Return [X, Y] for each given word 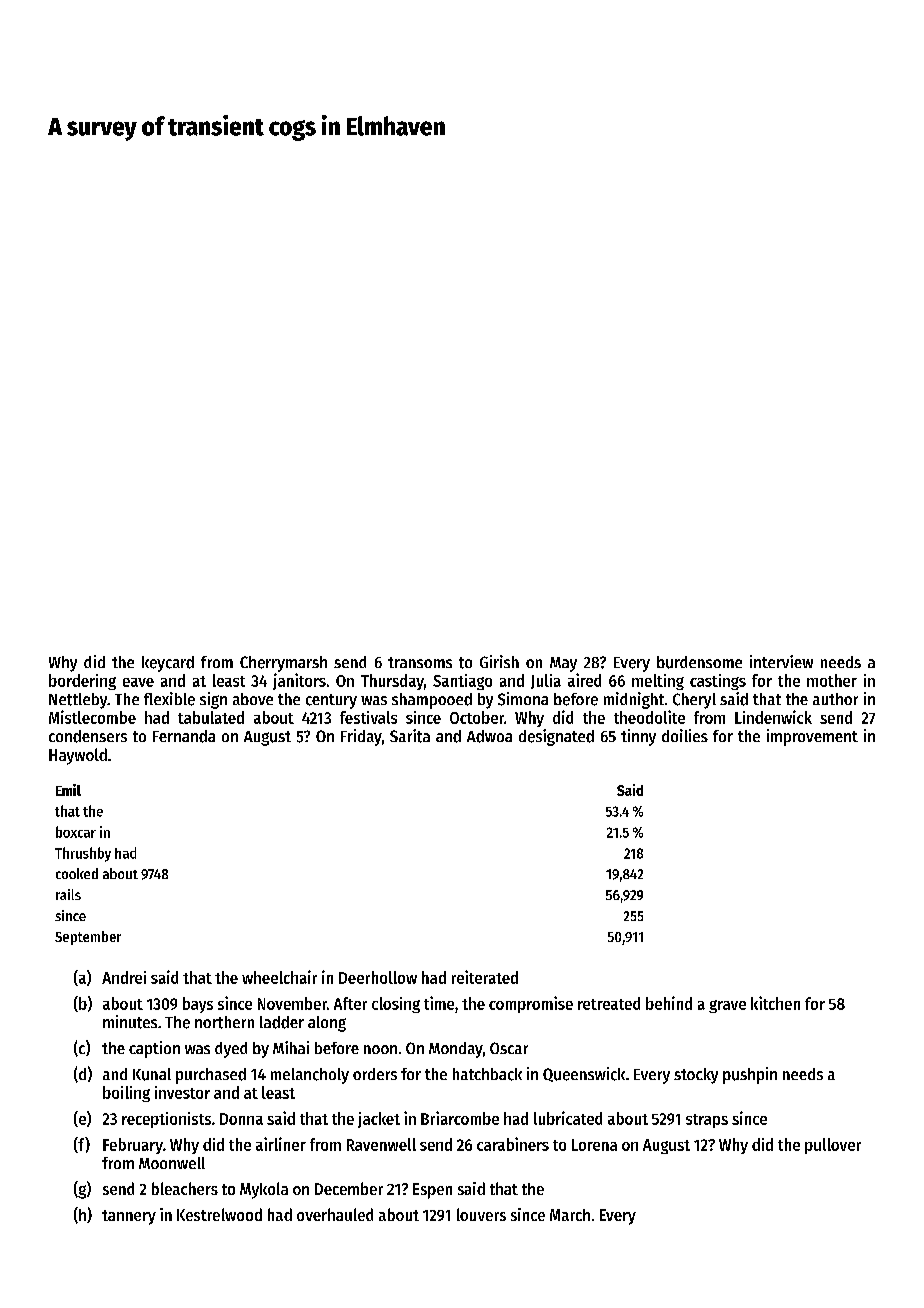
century [331, 701]
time [439, 1003]
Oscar [509, 1048]
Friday [361, 737]
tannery [129, 1217]
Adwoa [489, 736]
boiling [126, 1094]
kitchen [775, 1003]
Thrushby [83, 854]
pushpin [750, 1075]
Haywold [78, 756]
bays [198, 1005]
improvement [812, 737]
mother [832, 680]
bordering [82, 682]
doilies [685, 735]
